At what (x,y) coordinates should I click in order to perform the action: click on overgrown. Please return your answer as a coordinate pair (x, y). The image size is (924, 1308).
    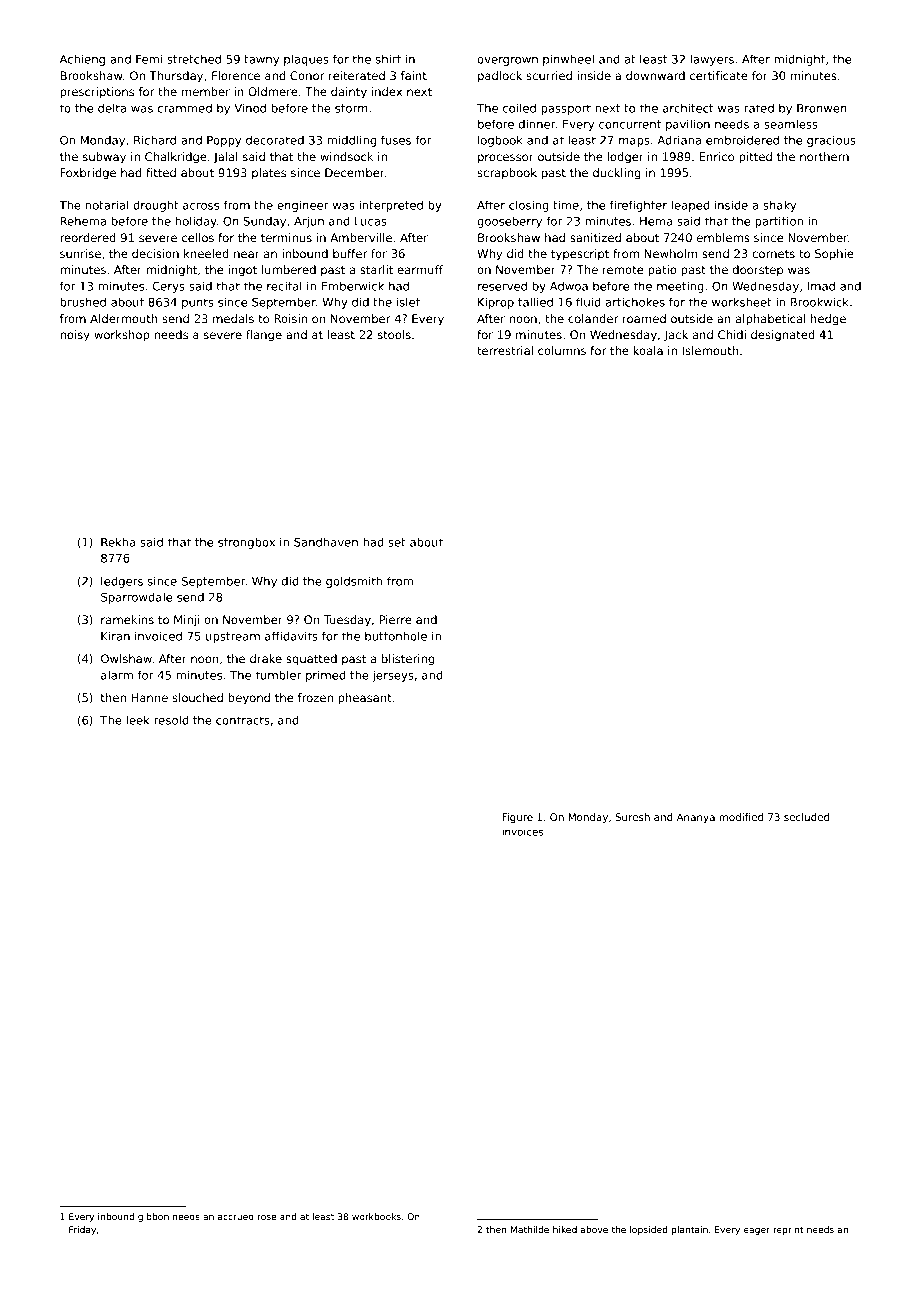
    Looking at the image, I should click on (507, 61).
